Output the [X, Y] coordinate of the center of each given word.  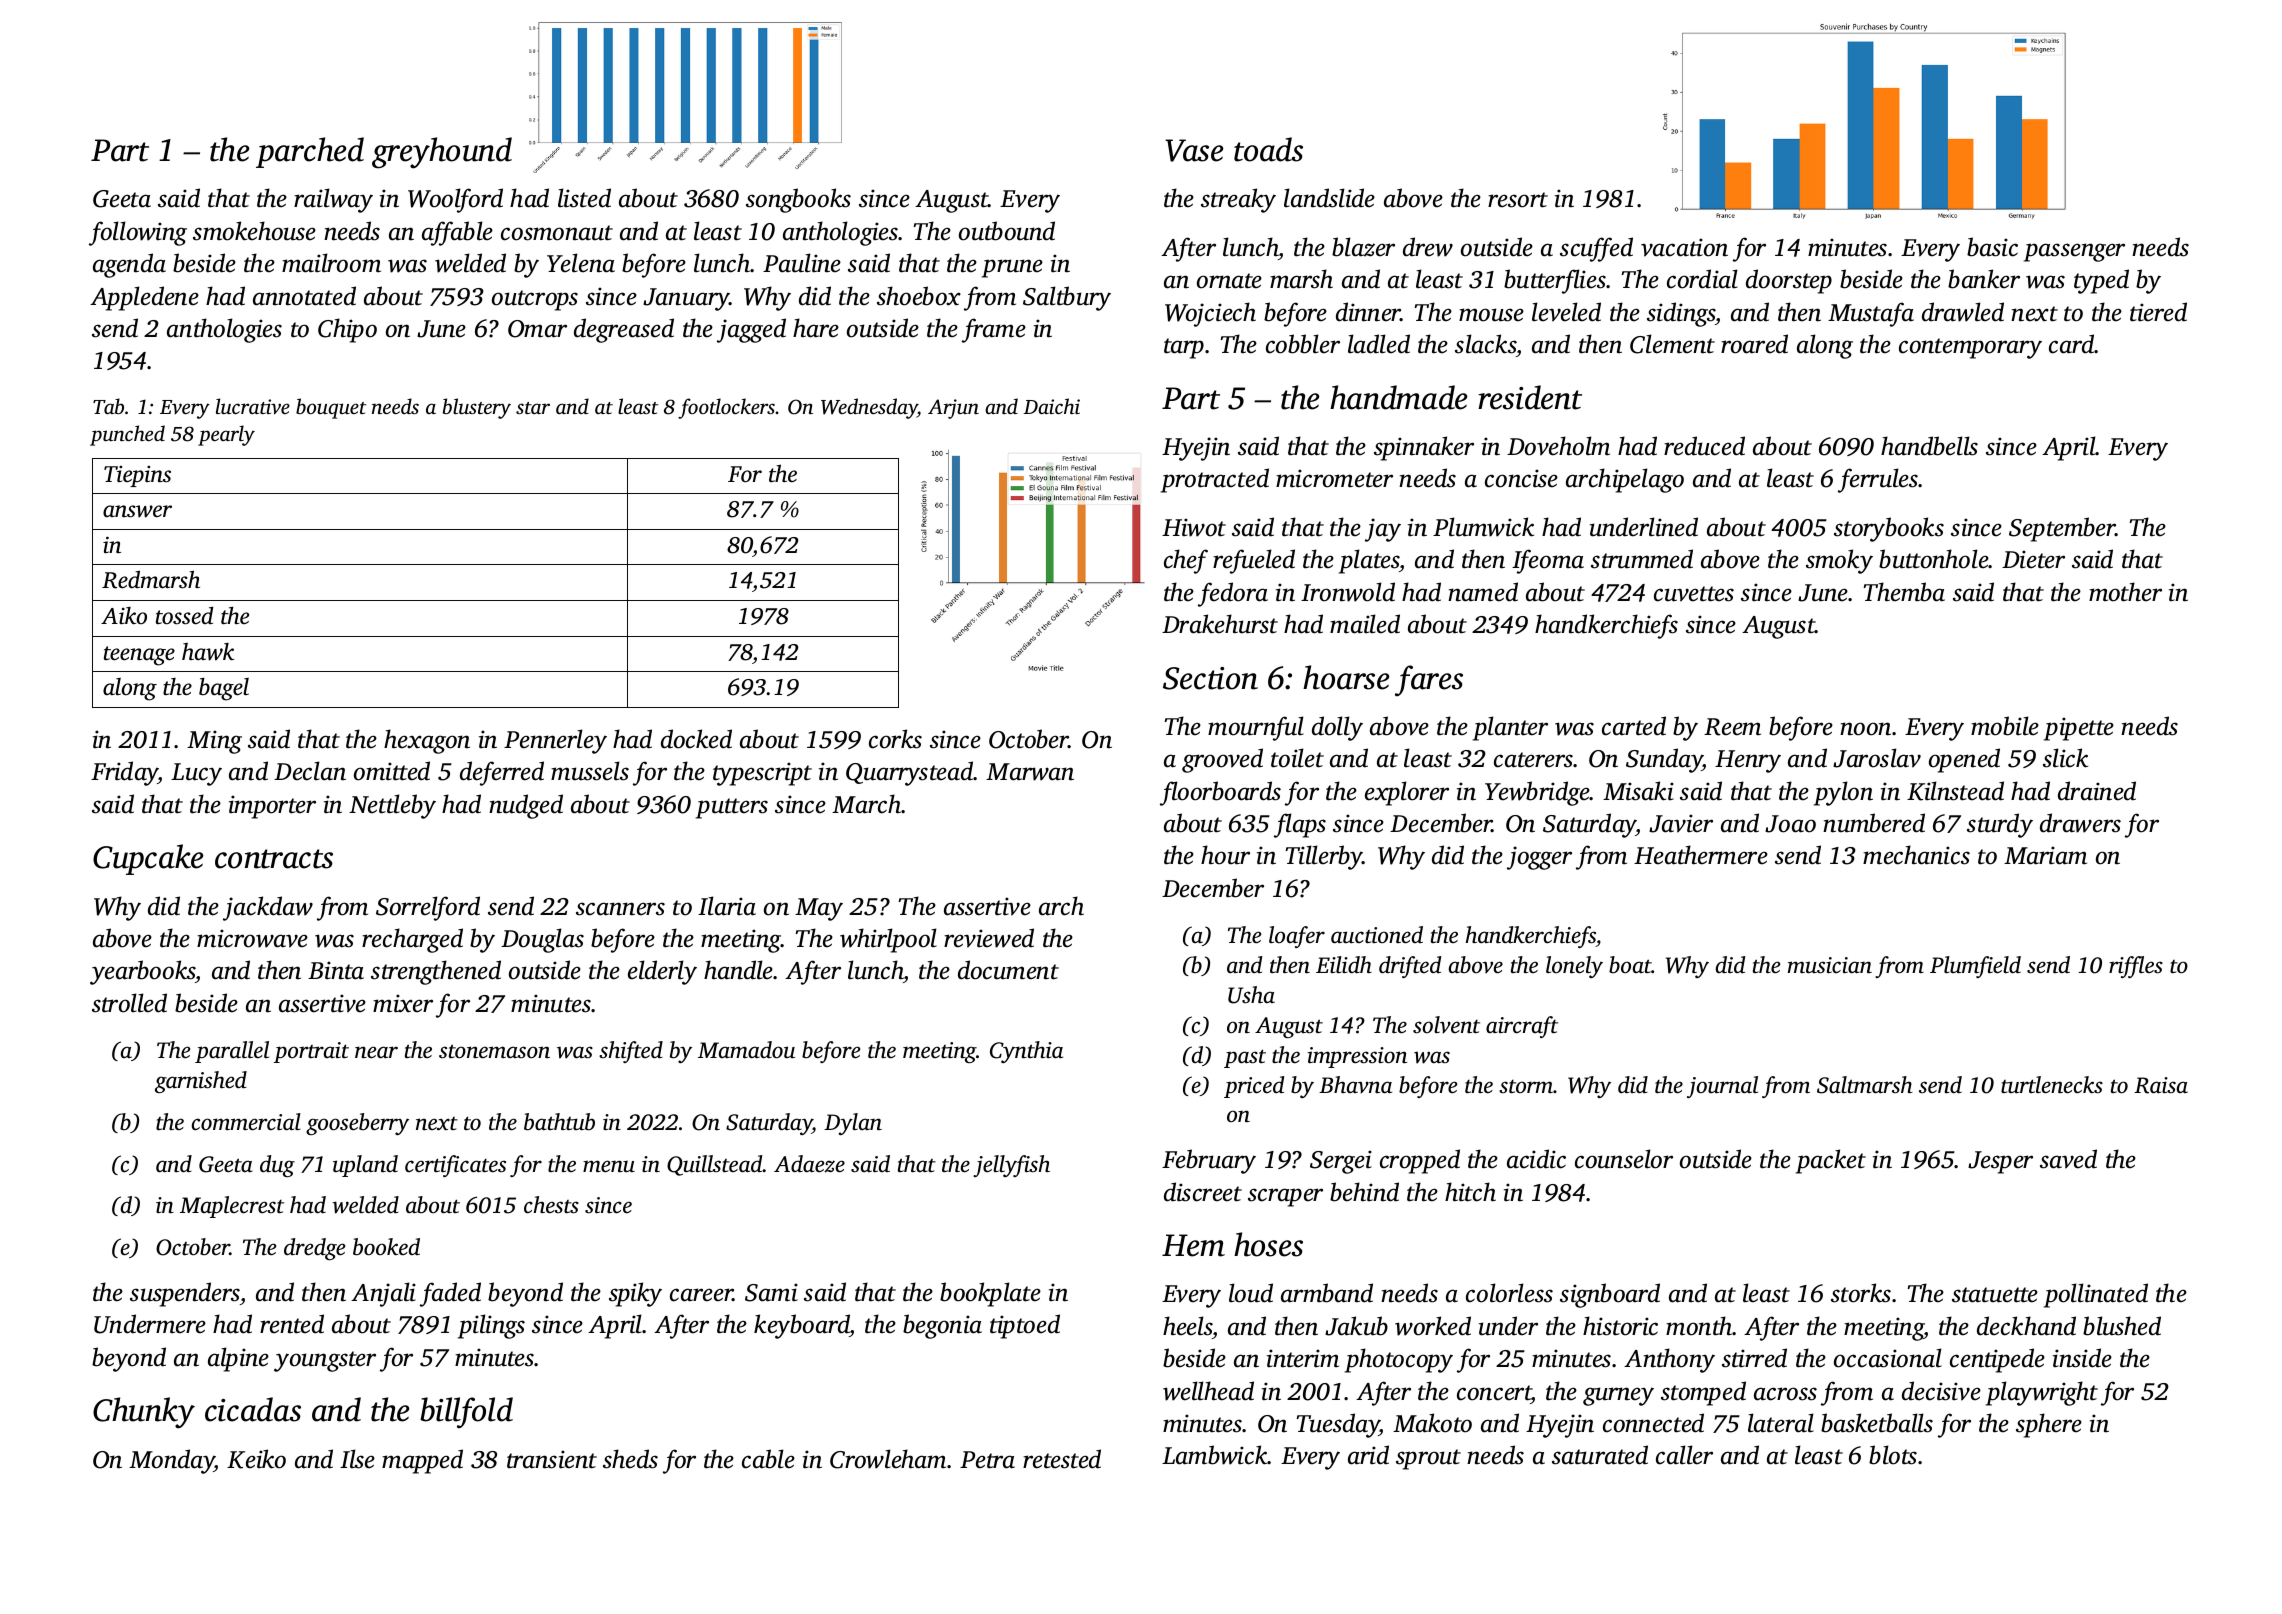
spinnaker [1424, 448]
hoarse [1346, 677]
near [376, 1052]
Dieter [2033, 559]
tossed [184, 616]
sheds [630, 1459]
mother [2125, 592]
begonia [942, 1326]
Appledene [144, 298]
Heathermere [1701, 855]
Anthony [1669, 1360]
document [1008, 970]
